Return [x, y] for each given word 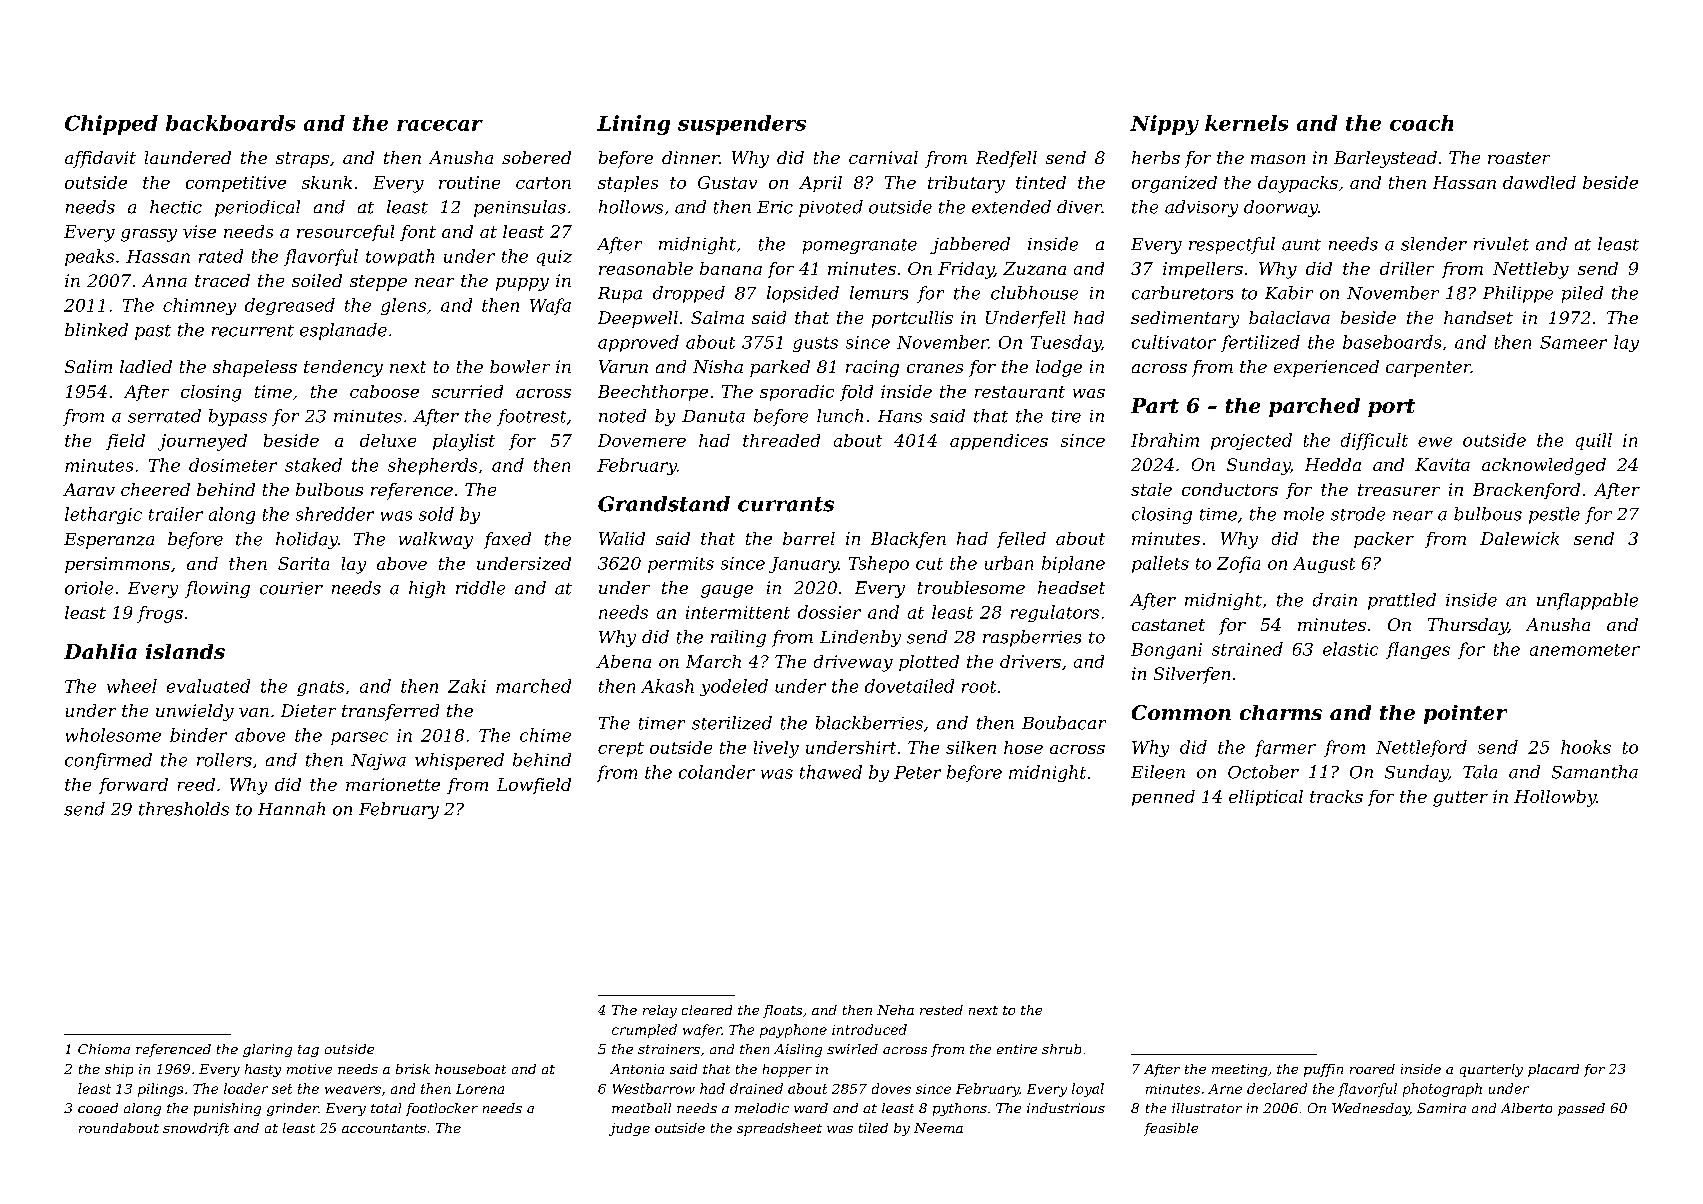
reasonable [646, 268]
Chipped [111, 125]
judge [629, 1129]
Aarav [89, 489]
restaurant [1020, 392]
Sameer [1573, 342]
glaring [267, 1050]
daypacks [1298, 184]
